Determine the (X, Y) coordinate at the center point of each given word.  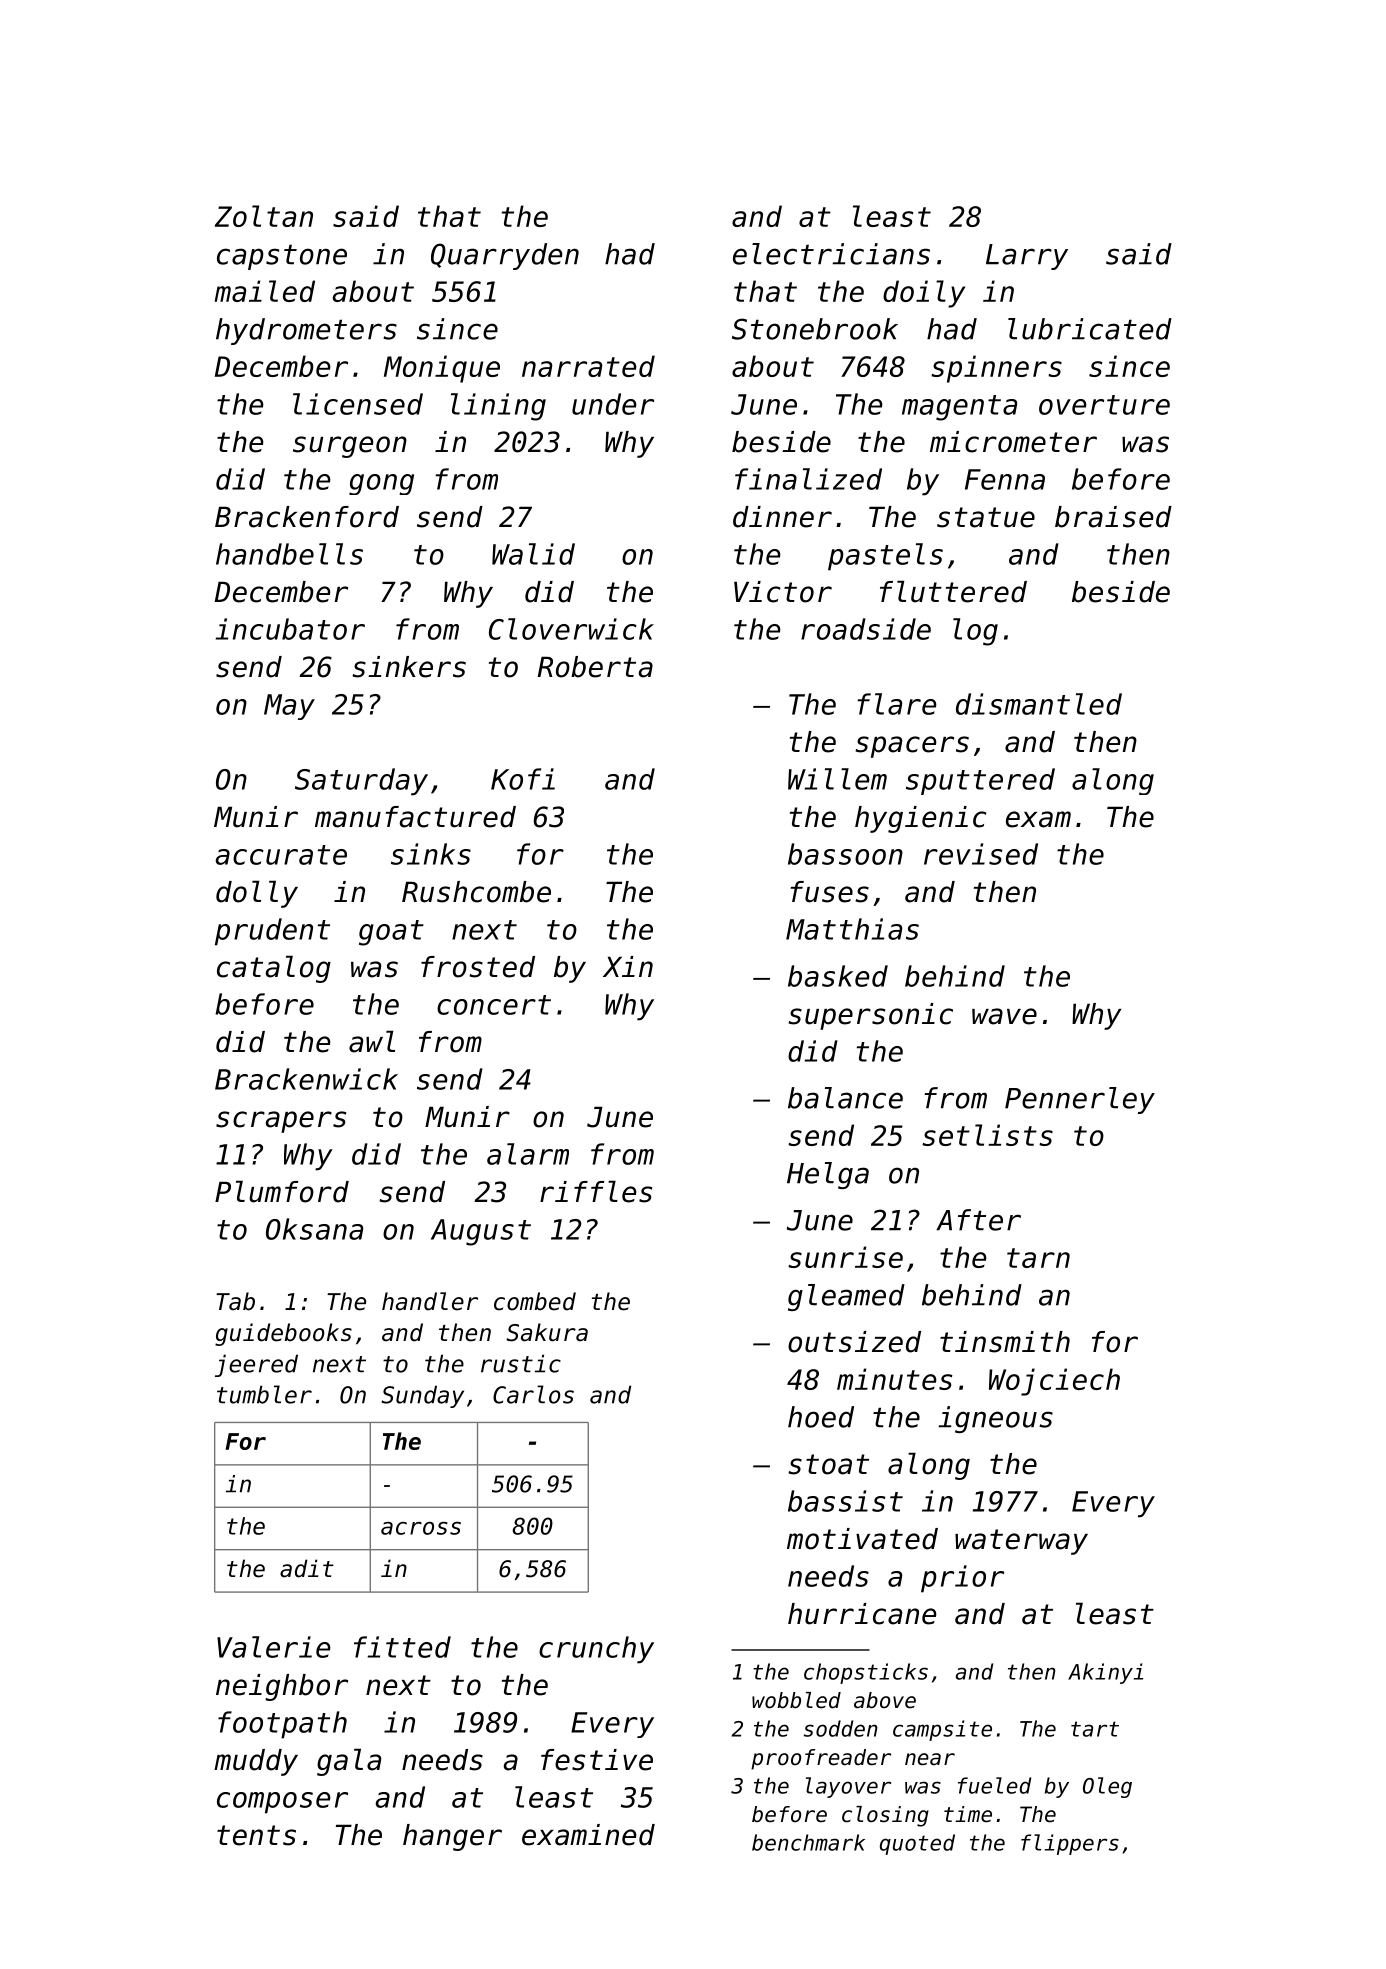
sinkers (409, 667)
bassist (845, 1501)
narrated (588, 366)
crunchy (596, 1650)
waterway (1021, 1542)
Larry (1027, 257)
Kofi (523, 779)
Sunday (422, 1396)
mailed (264, 291)
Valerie (274, 1647)
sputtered (980, 781)
